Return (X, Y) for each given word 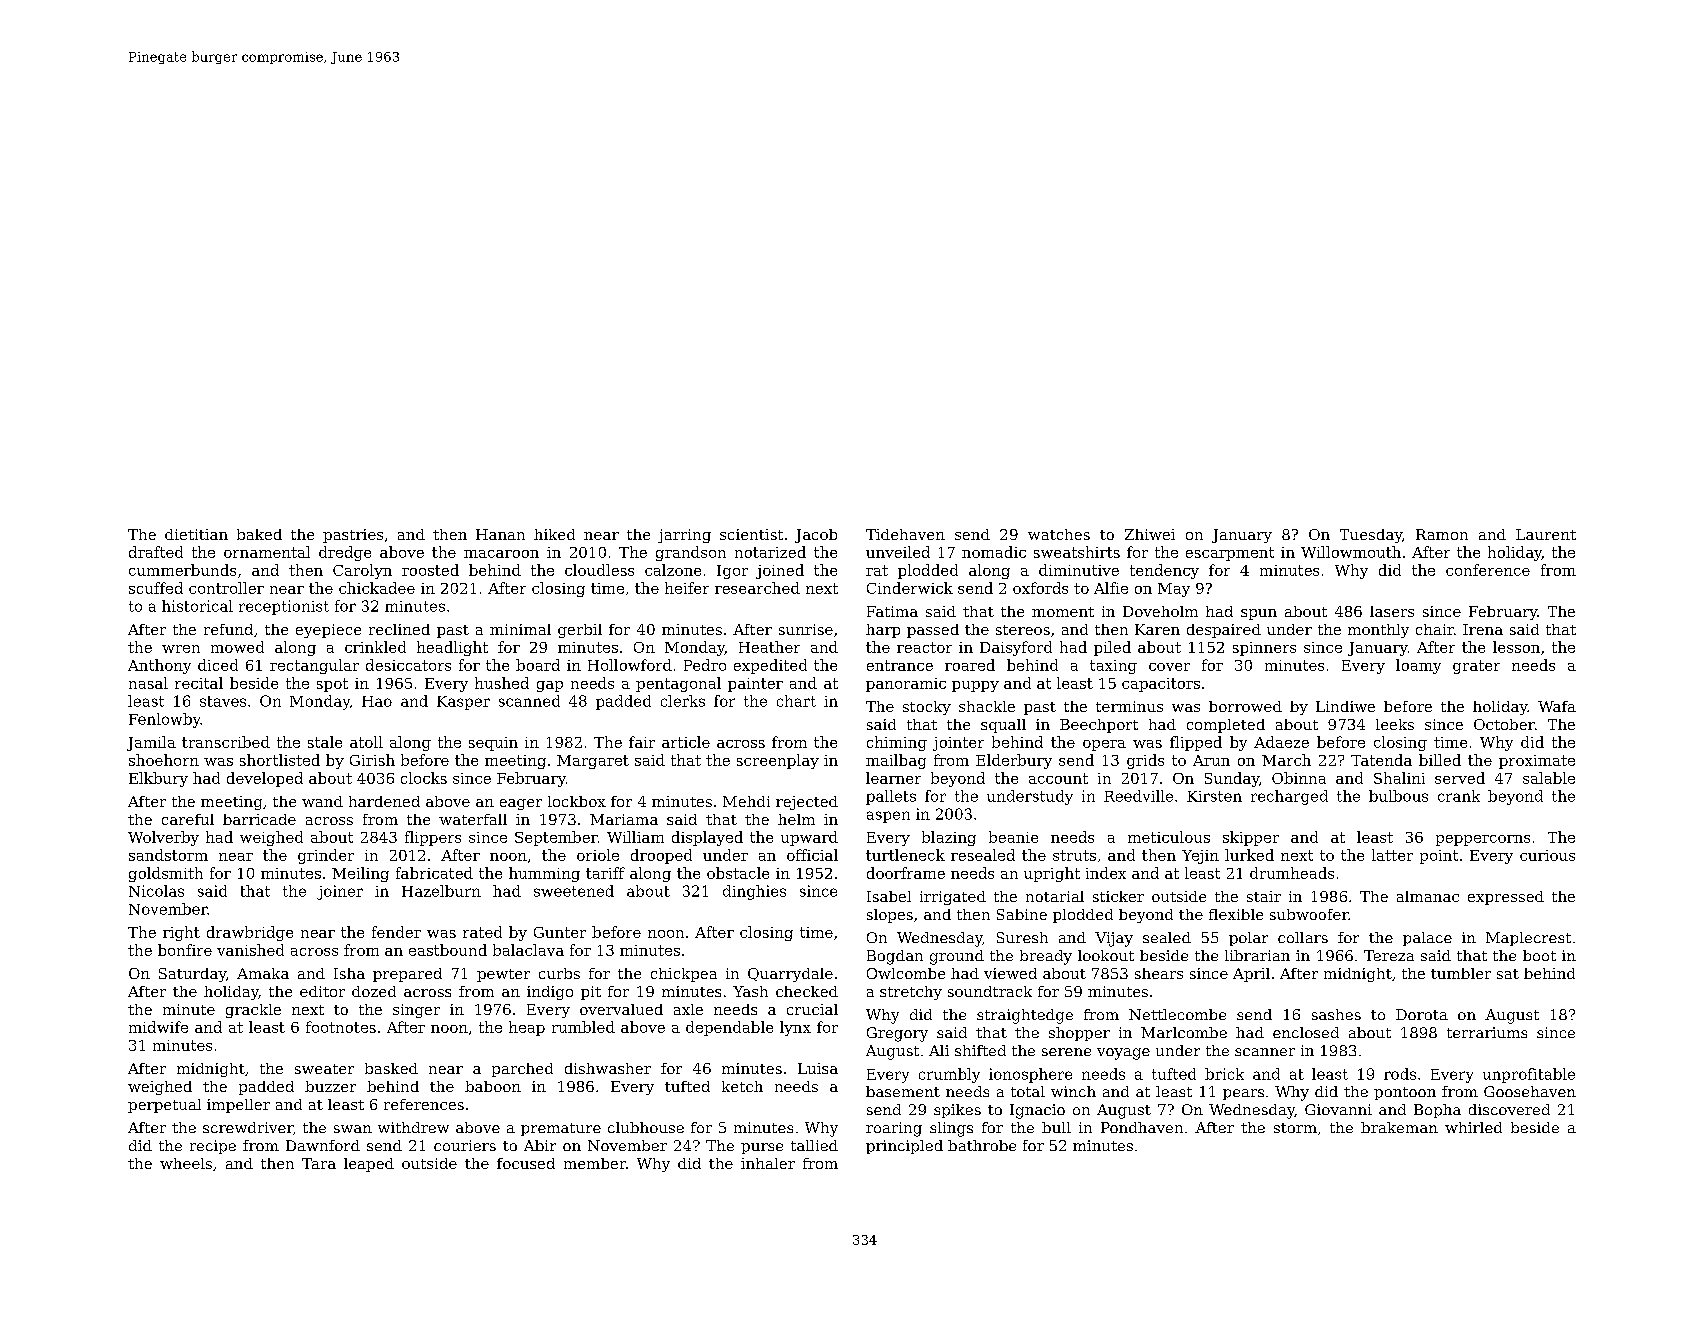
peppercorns (1483, 840)
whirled (1473, 1127)
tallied (814, 1145)
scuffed (156, 588)
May (1174, 590)
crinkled (375, 647)
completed (1226, 726)
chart (796, 701)
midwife (158, 1027)
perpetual (164, 1106)
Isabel (889, 896)
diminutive (1079, 570)
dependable (729, 1028)
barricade (259, 819)
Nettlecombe (1177, 1014)
